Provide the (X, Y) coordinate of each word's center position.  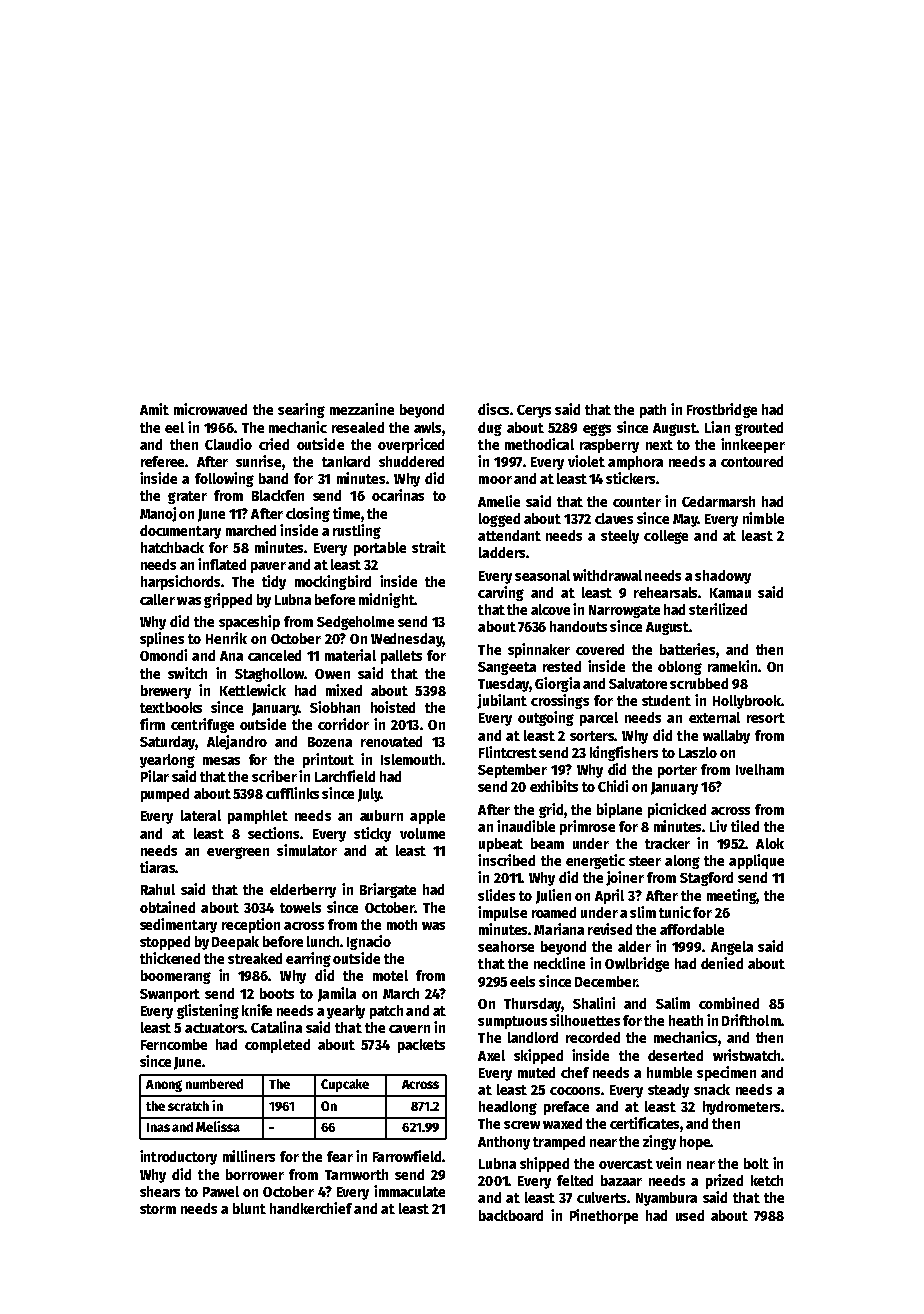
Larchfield (345, 776)
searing (301, 410)
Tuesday (503, 685)
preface (566, 1108)
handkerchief (311, 1208)
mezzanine (362, 409)
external (714, 717)
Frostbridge (722, 410)
